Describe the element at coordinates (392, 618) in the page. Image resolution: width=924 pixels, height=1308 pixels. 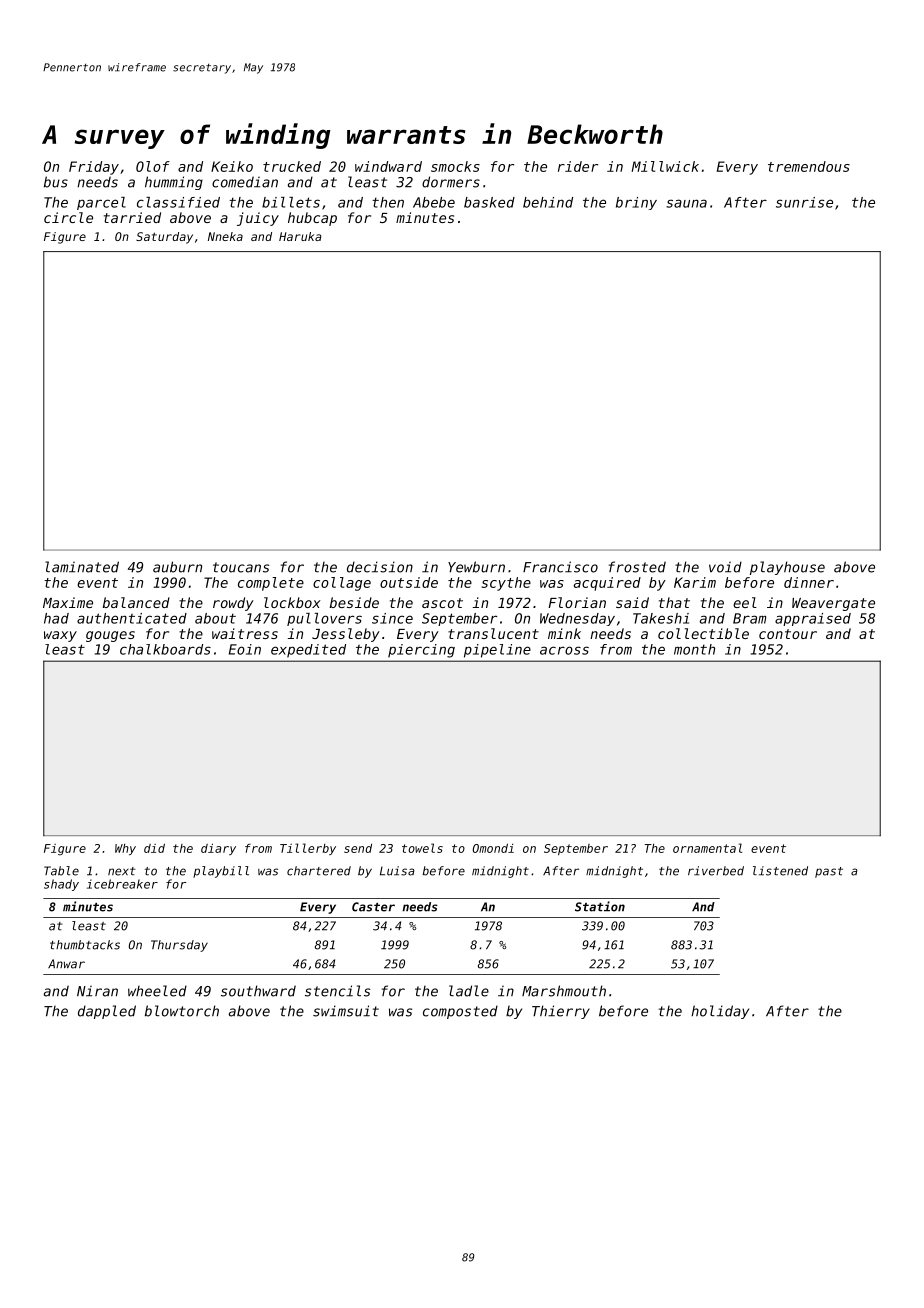
I see `since` at that location.
